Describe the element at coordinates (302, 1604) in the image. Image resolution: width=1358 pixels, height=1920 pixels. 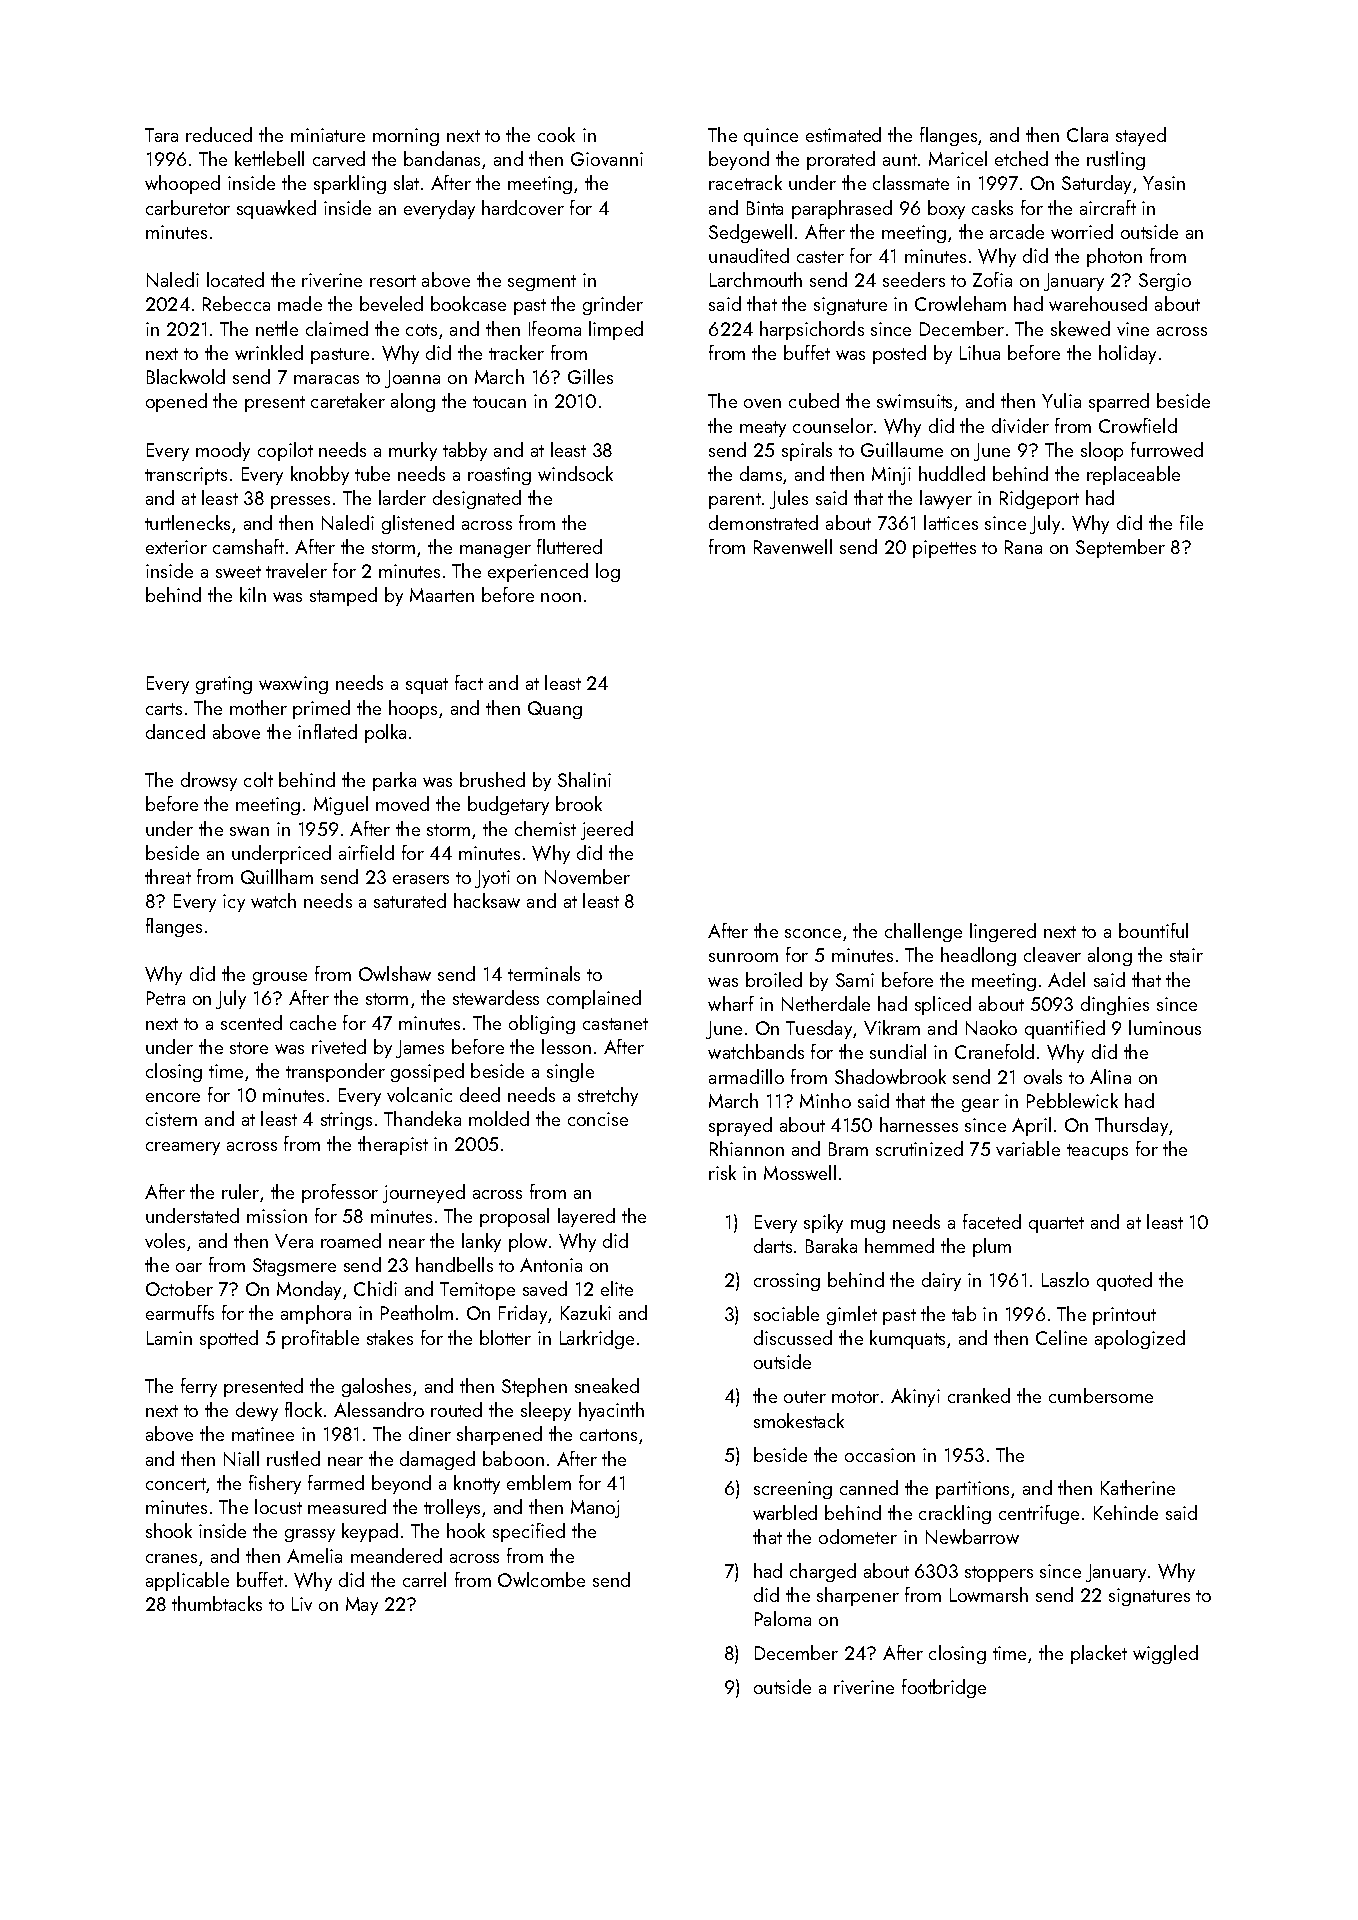
I see `Liv` at that location.
